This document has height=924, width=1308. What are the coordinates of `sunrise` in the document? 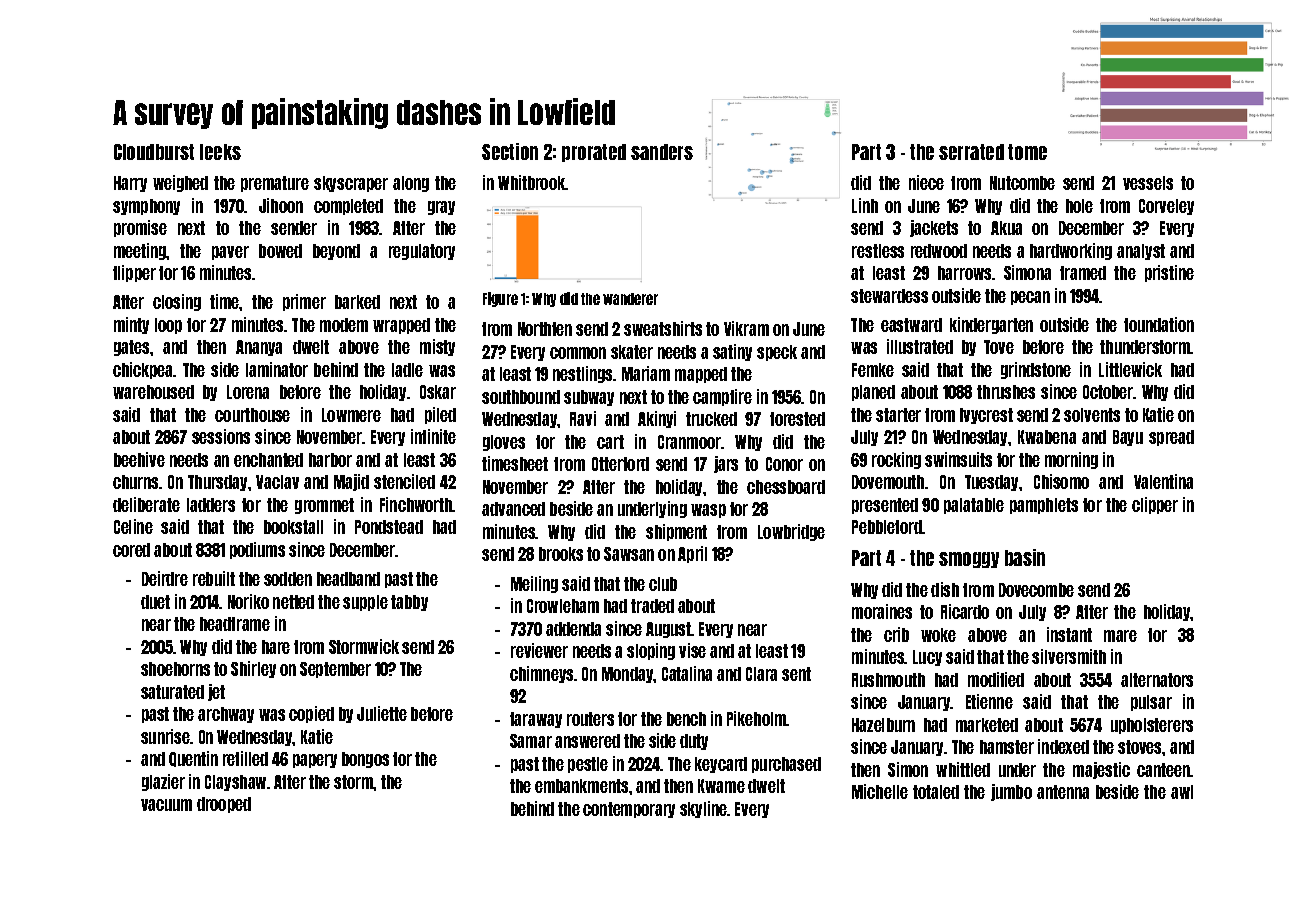 It's located at (165, 736).
